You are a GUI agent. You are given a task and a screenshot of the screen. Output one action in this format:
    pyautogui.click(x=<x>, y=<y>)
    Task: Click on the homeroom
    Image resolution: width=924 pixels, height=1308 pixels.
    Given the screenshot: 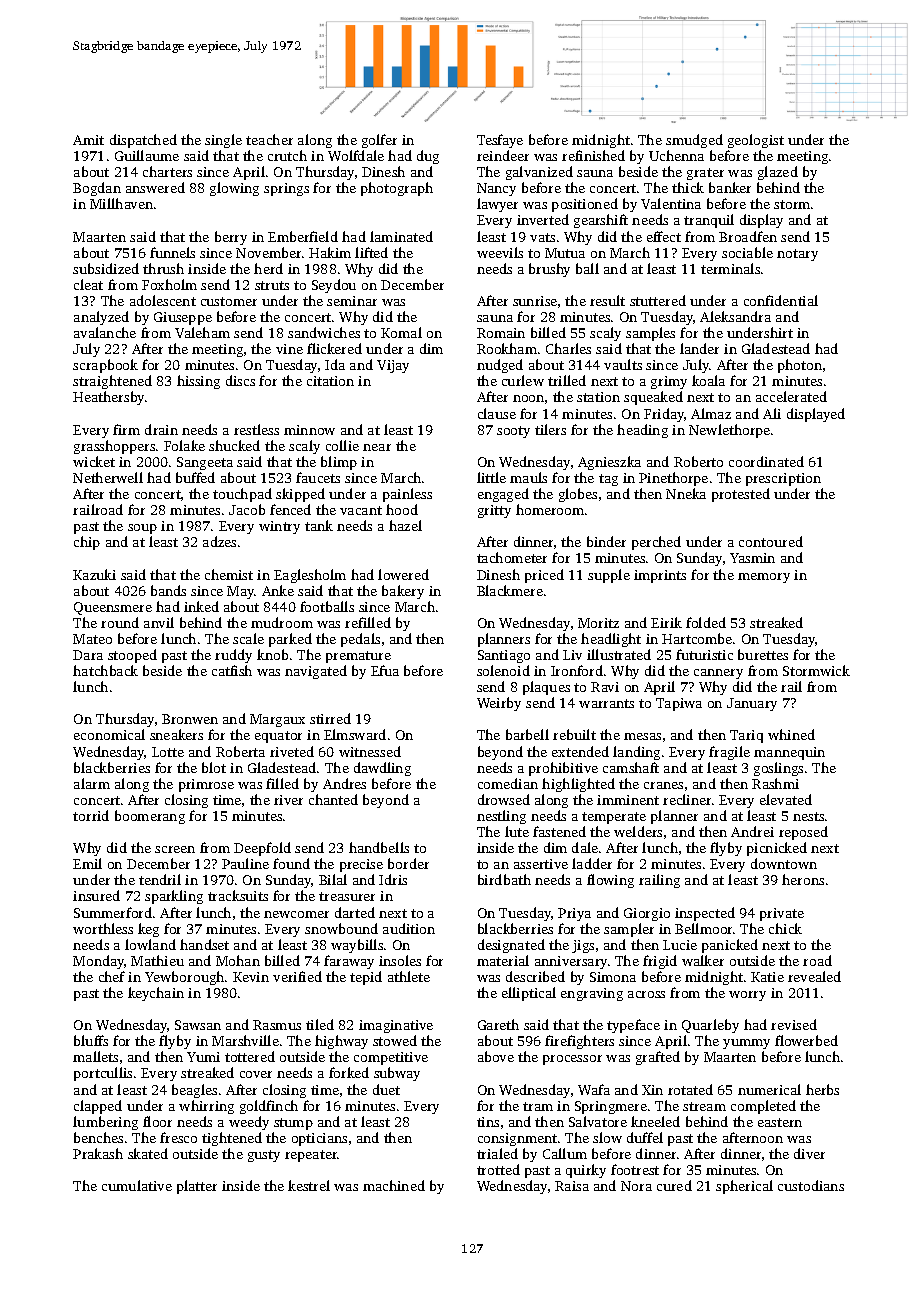 What is the action you would take?
    pyautogui.click(x=550, y=509)
